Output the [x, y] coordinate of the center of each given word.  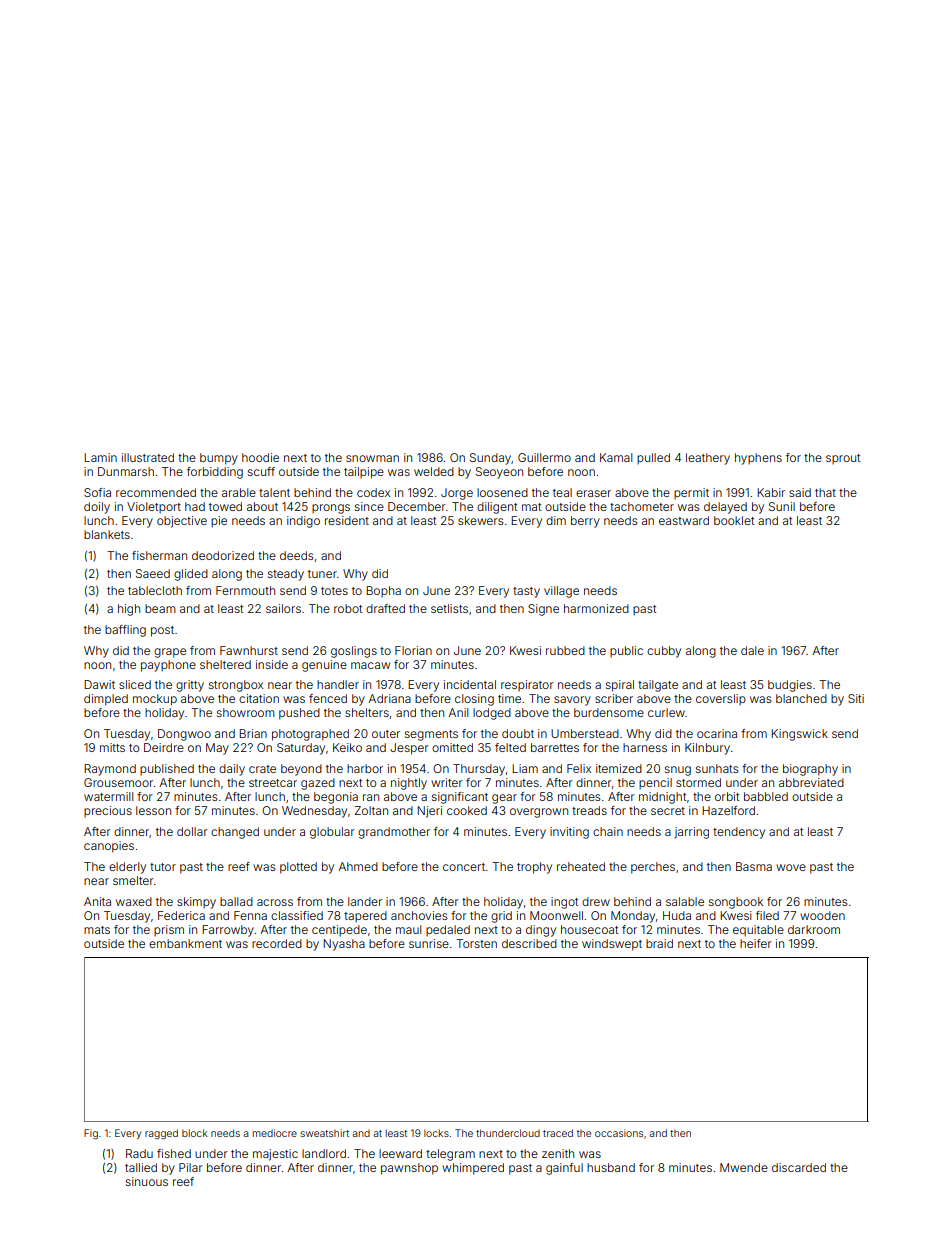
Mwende [744, 1167]
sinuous [147, 1181]
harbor [365, 768]
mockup [155, 700]
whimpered [473, 1169]
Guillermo [544, 457]
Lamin [100, 457]
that [825, 492]
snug [678, 771]
